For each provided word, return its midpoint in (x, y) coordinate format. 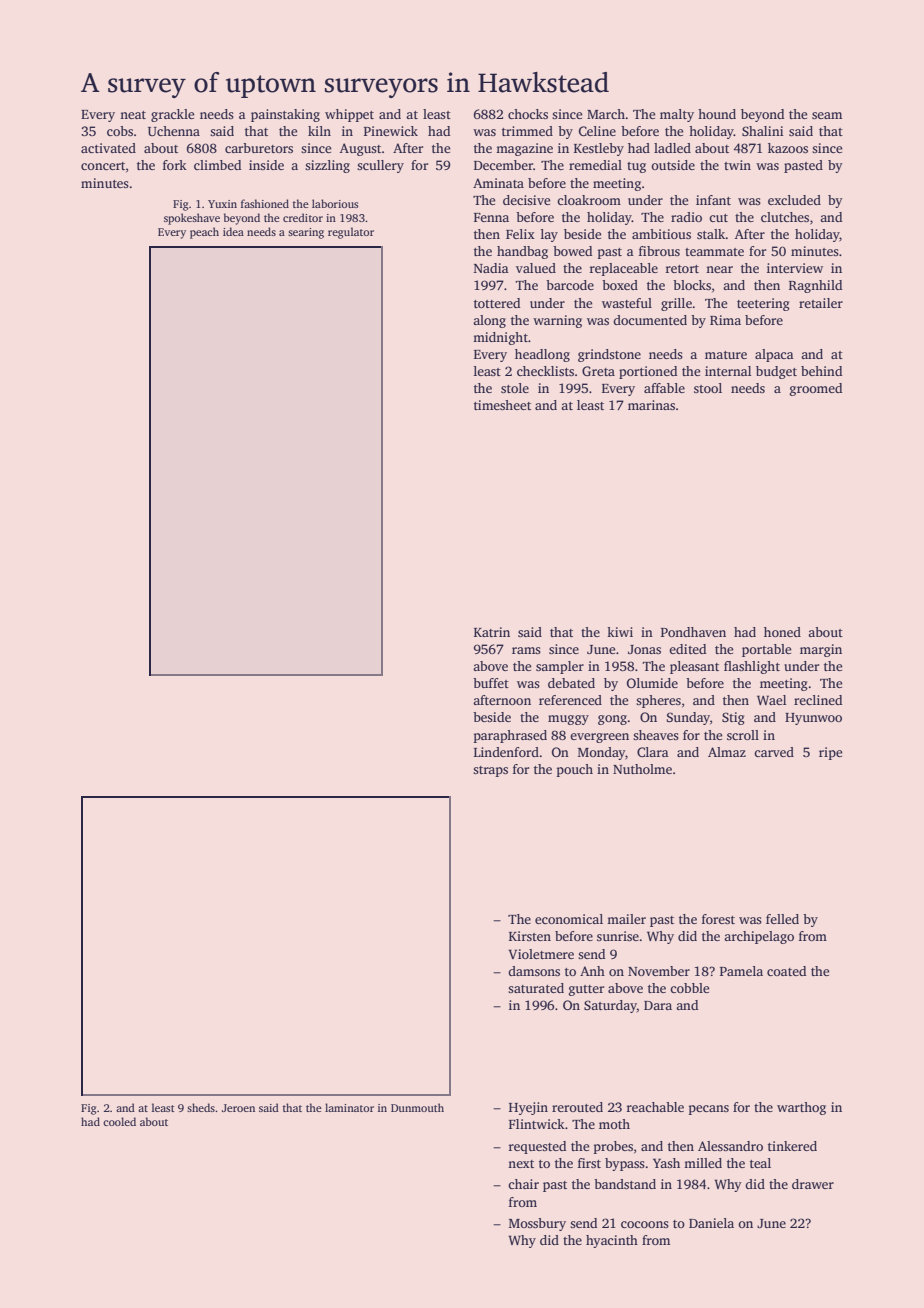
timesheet (502, 405)
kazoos (788, 148)
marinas (651, 405)
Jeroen (238, 1108)
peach (204, 233)
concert (103, 166)
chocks (528, 114)
